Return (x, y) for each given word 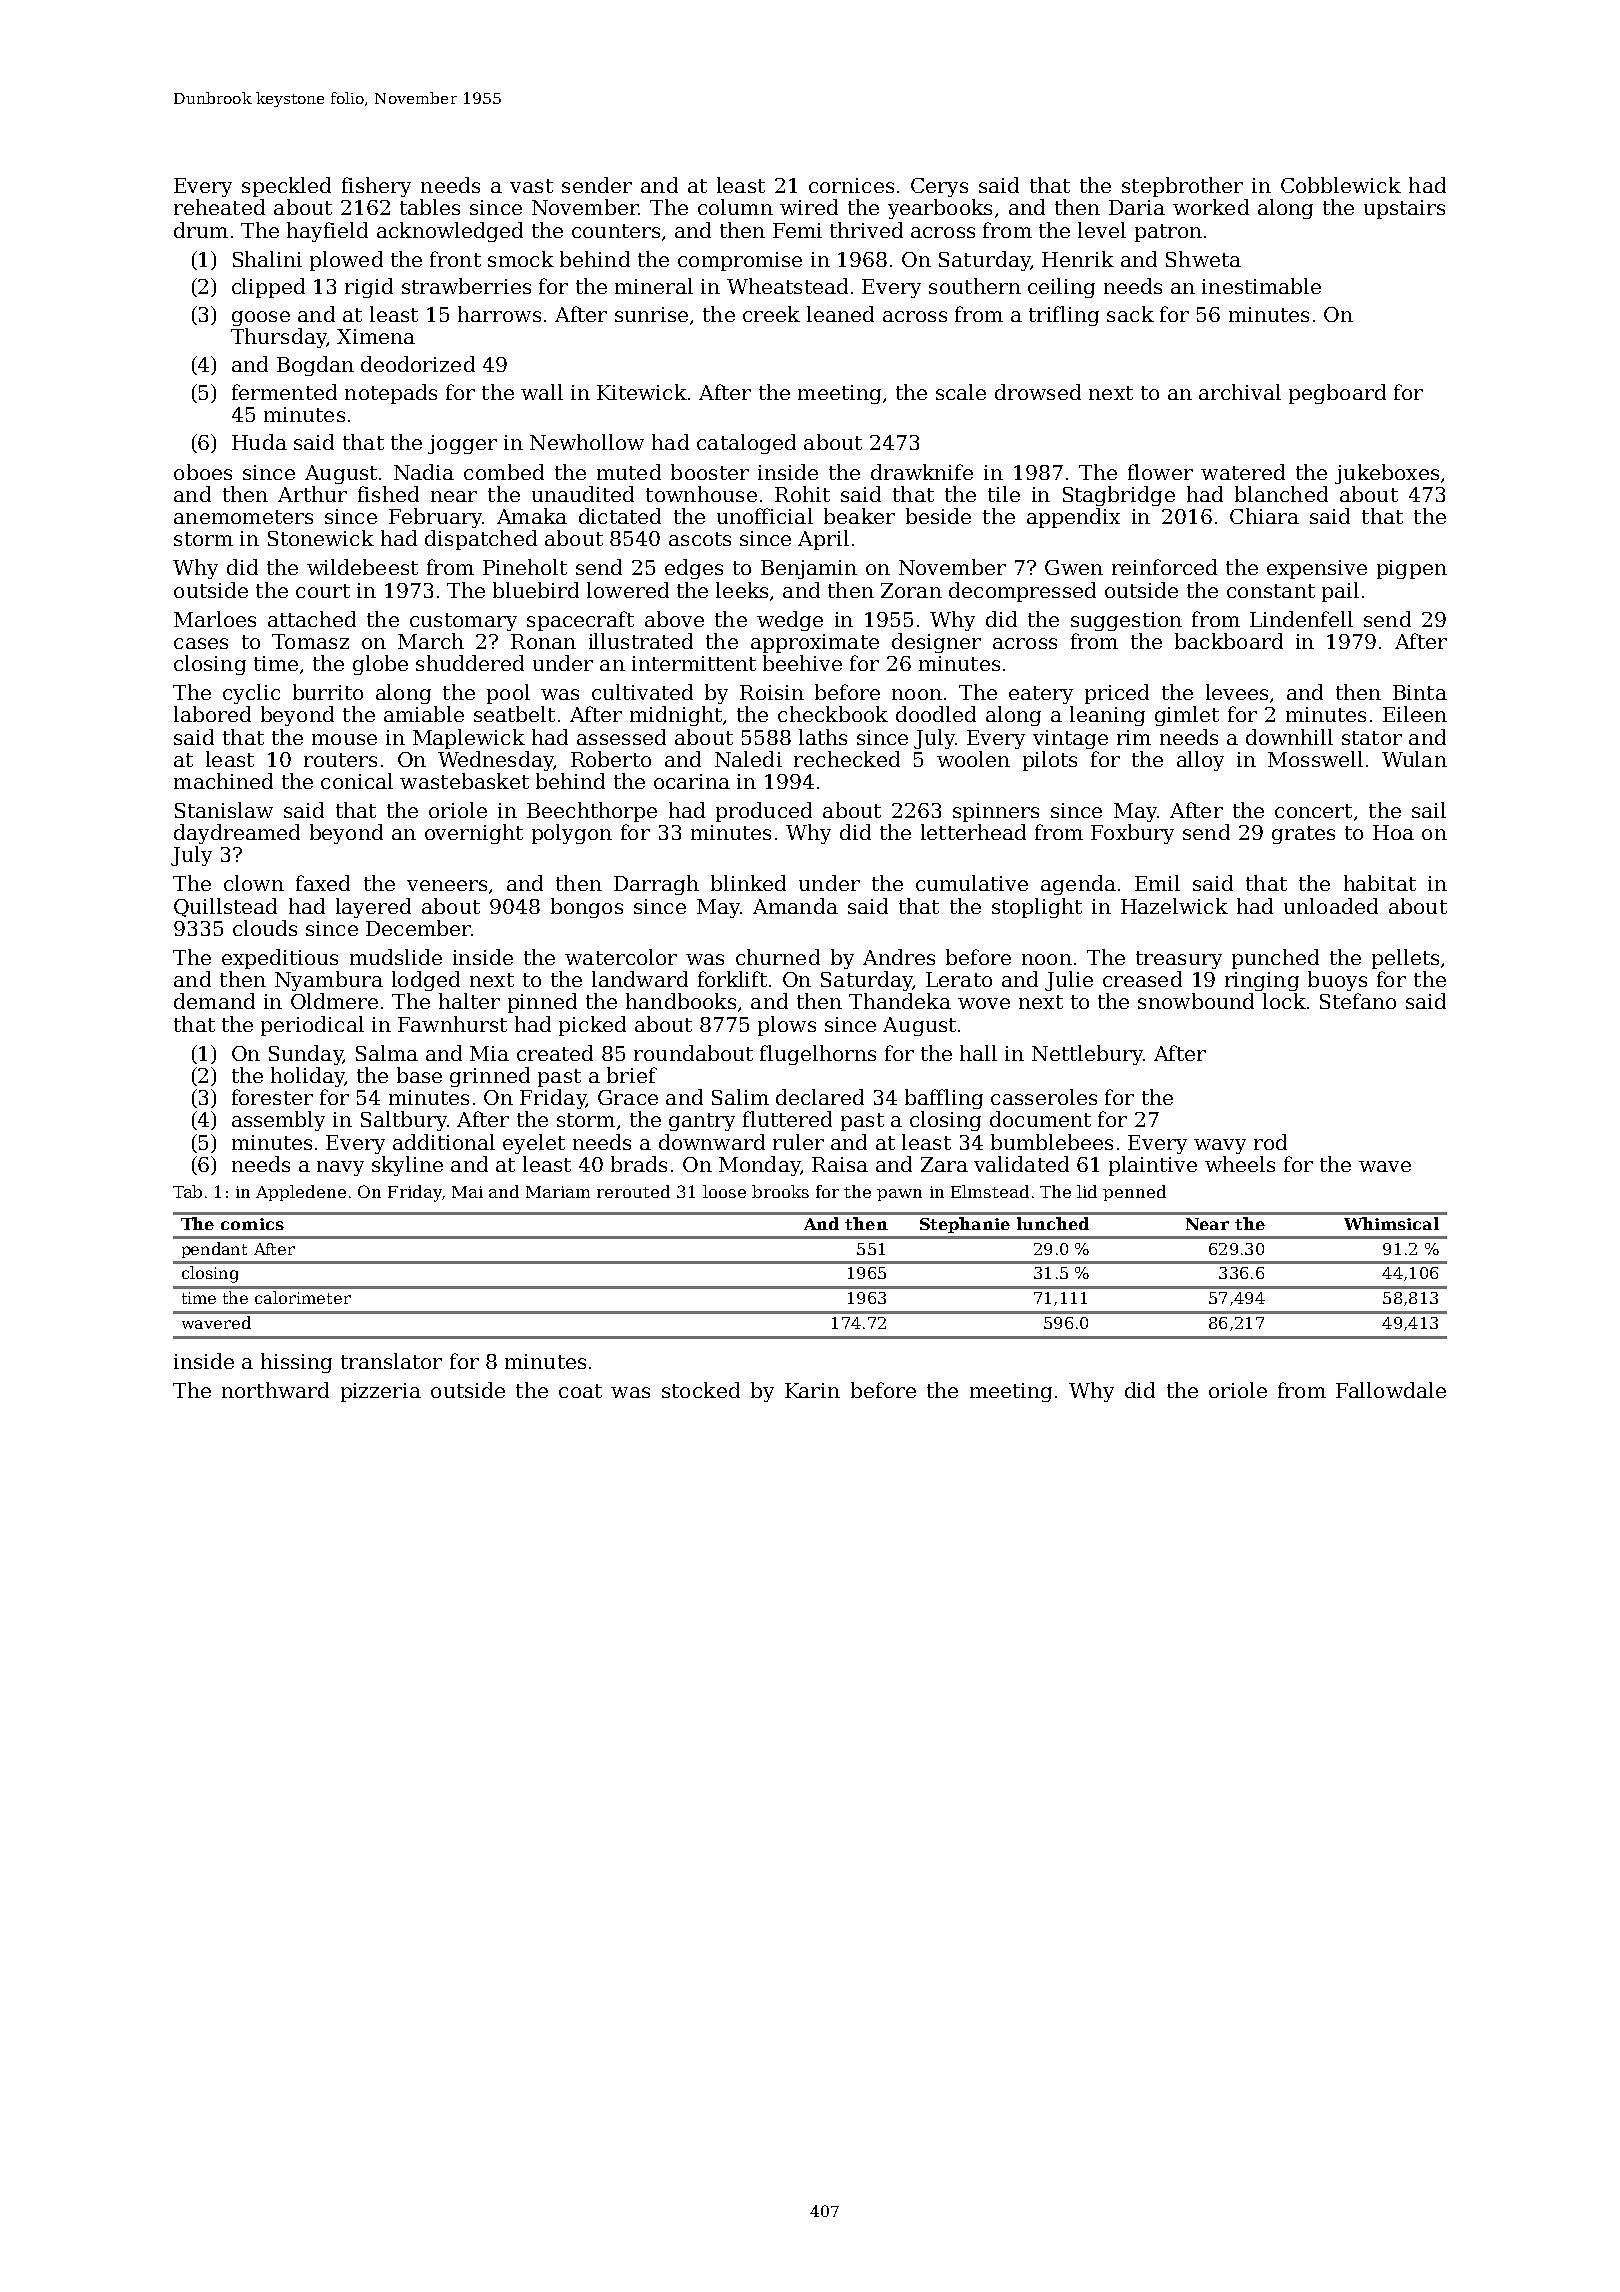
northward (275, 1390)
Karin (812, 1390)
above (674, 619)
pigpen (1412, 569)
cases (201, 643)
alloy (1200, 761)
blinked (748, 883)
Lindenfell (1301, 619)
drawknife (922, 472)
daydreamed (237, 834)
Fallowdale (1391, 1390)
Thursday (279, 338)
